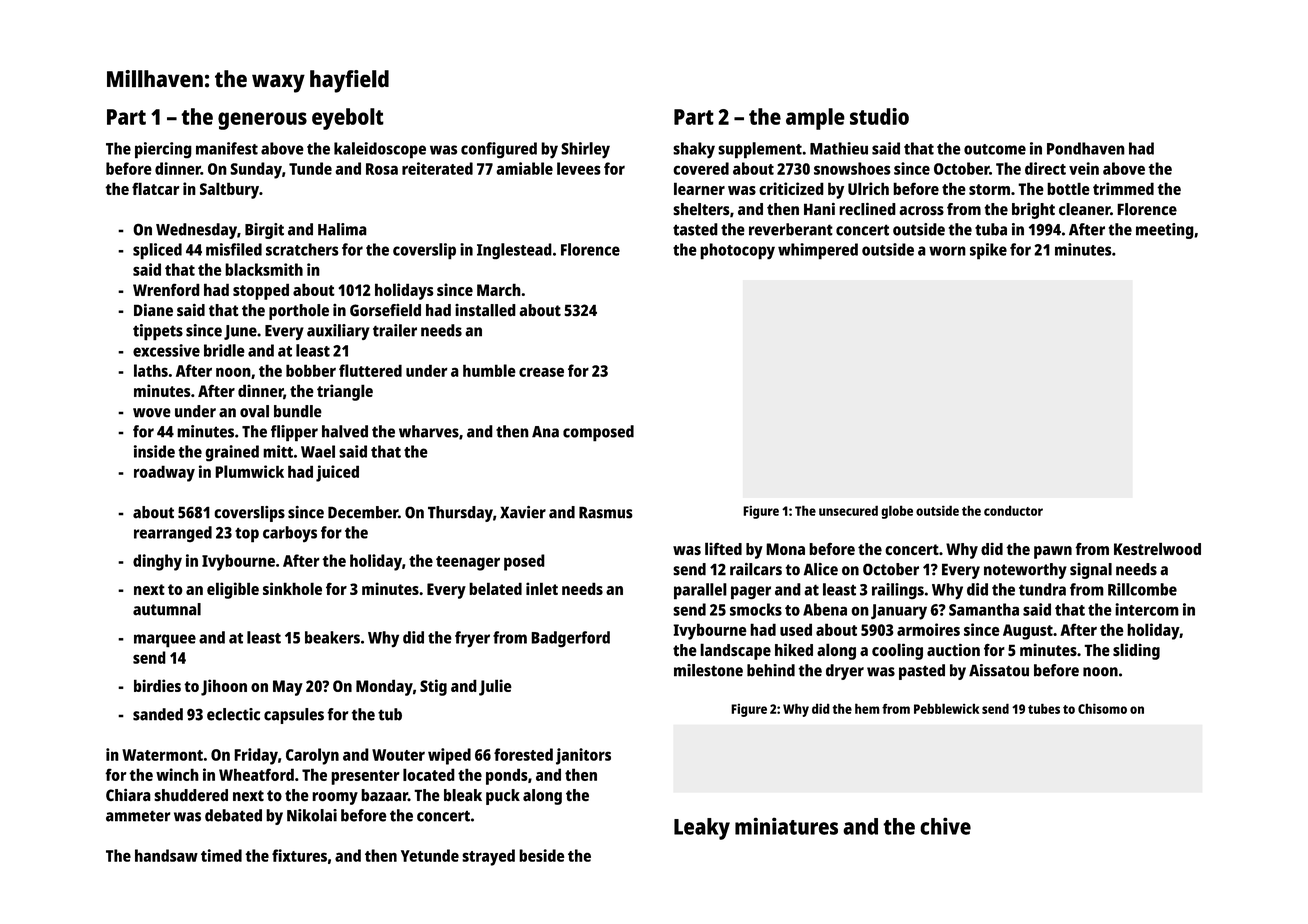 This page has width=1308, height=924. What do you see at coordinates (947, 251) in the page?
I see `worn` at bounding box center [947, 251].
